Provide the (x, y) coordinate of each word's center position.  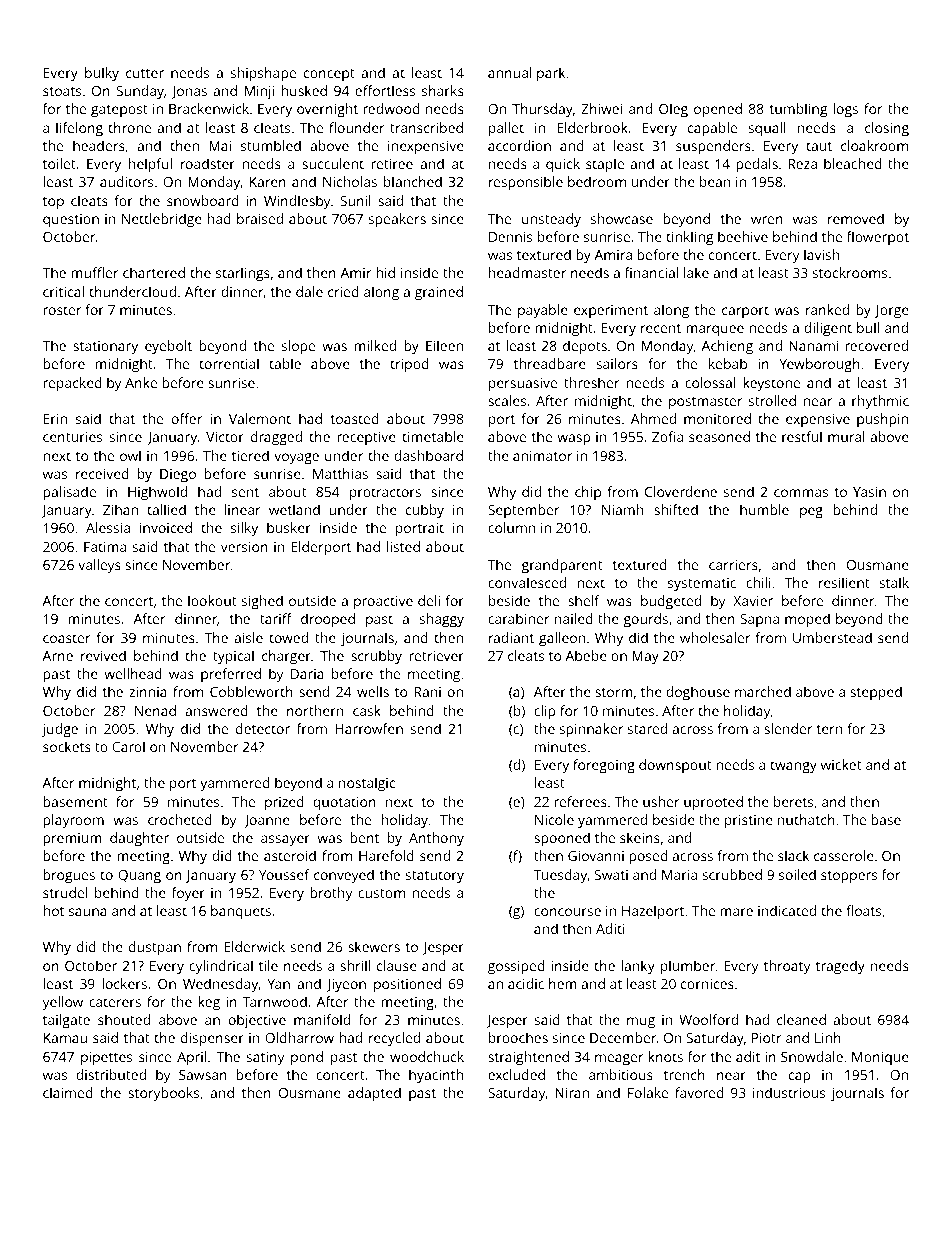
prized (284, 803)
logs (845, 110)
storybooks (163, 1094)
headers (99, 145)
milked (375, 345)
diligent (828, 329)
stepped (876, 693)
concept (329, 75)
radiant (511, 637)
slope (298, 347)
